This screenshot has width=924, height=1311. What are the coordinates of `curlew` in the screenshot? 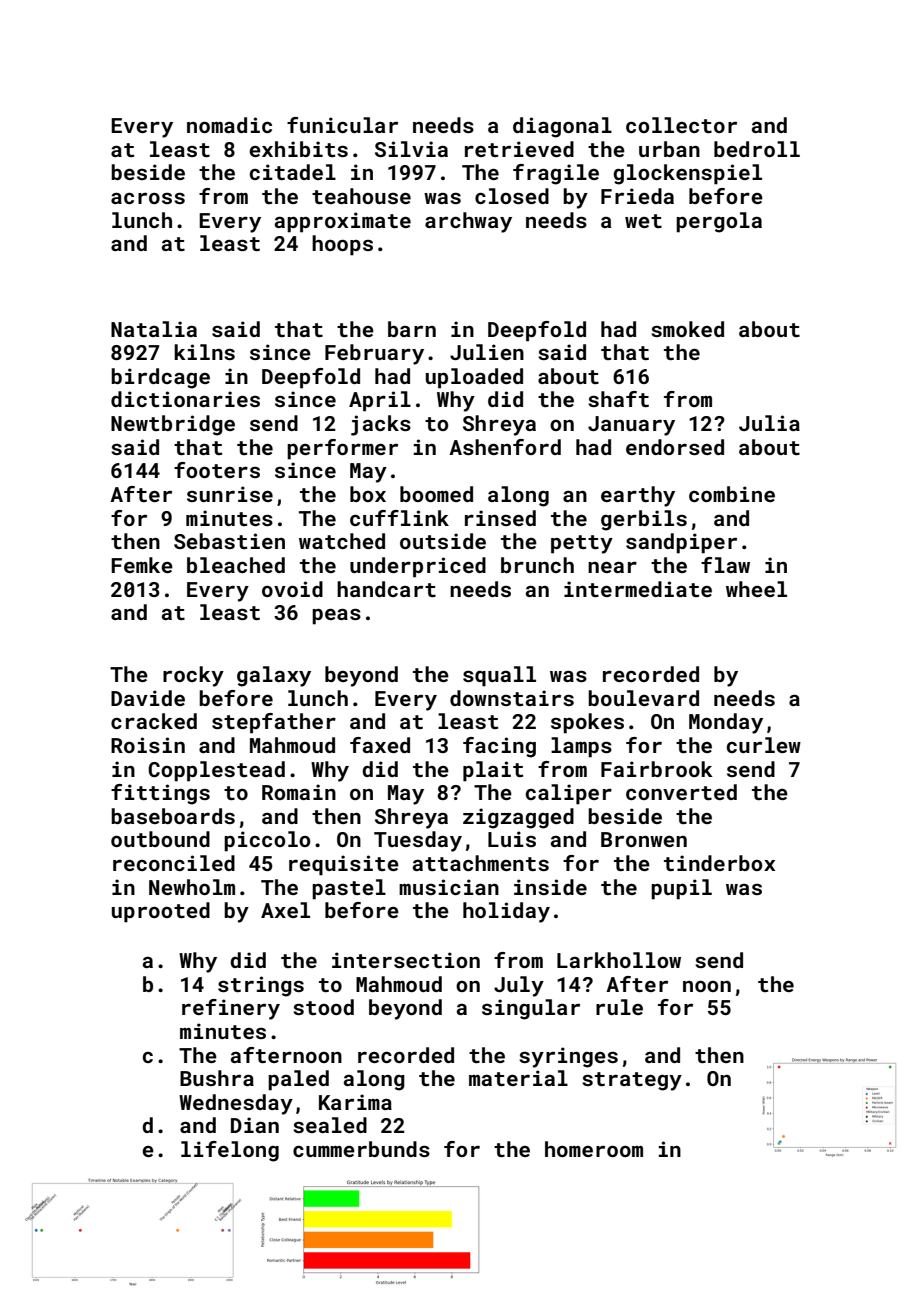 It's located at (764, 745).
